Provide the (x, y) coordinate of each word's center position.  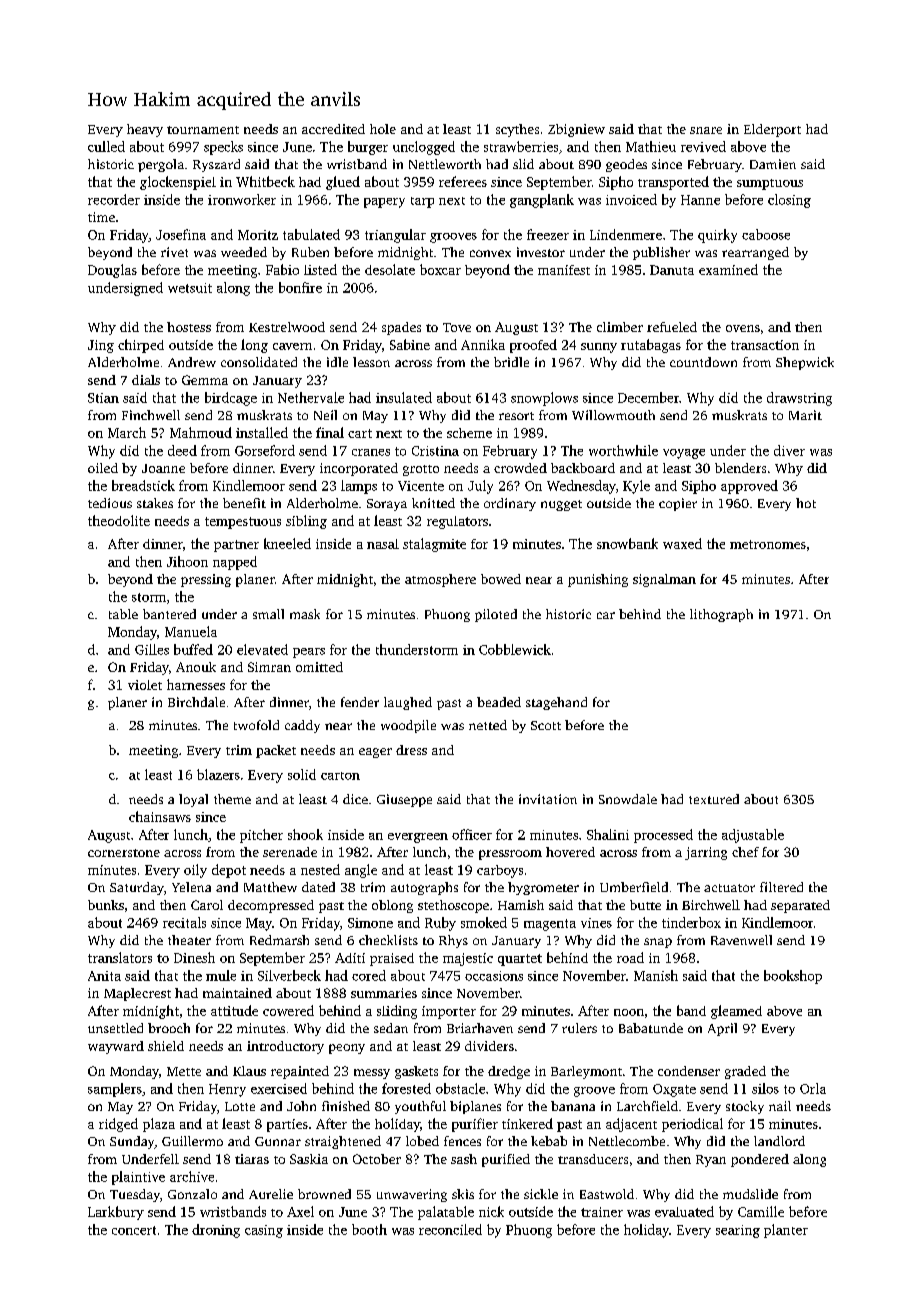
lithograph (721, 615)
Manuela (191, 631)
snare (706, 130)
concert (134, 1230)
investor (541, 252)
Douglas (112, 271)
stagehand (556, 703)
